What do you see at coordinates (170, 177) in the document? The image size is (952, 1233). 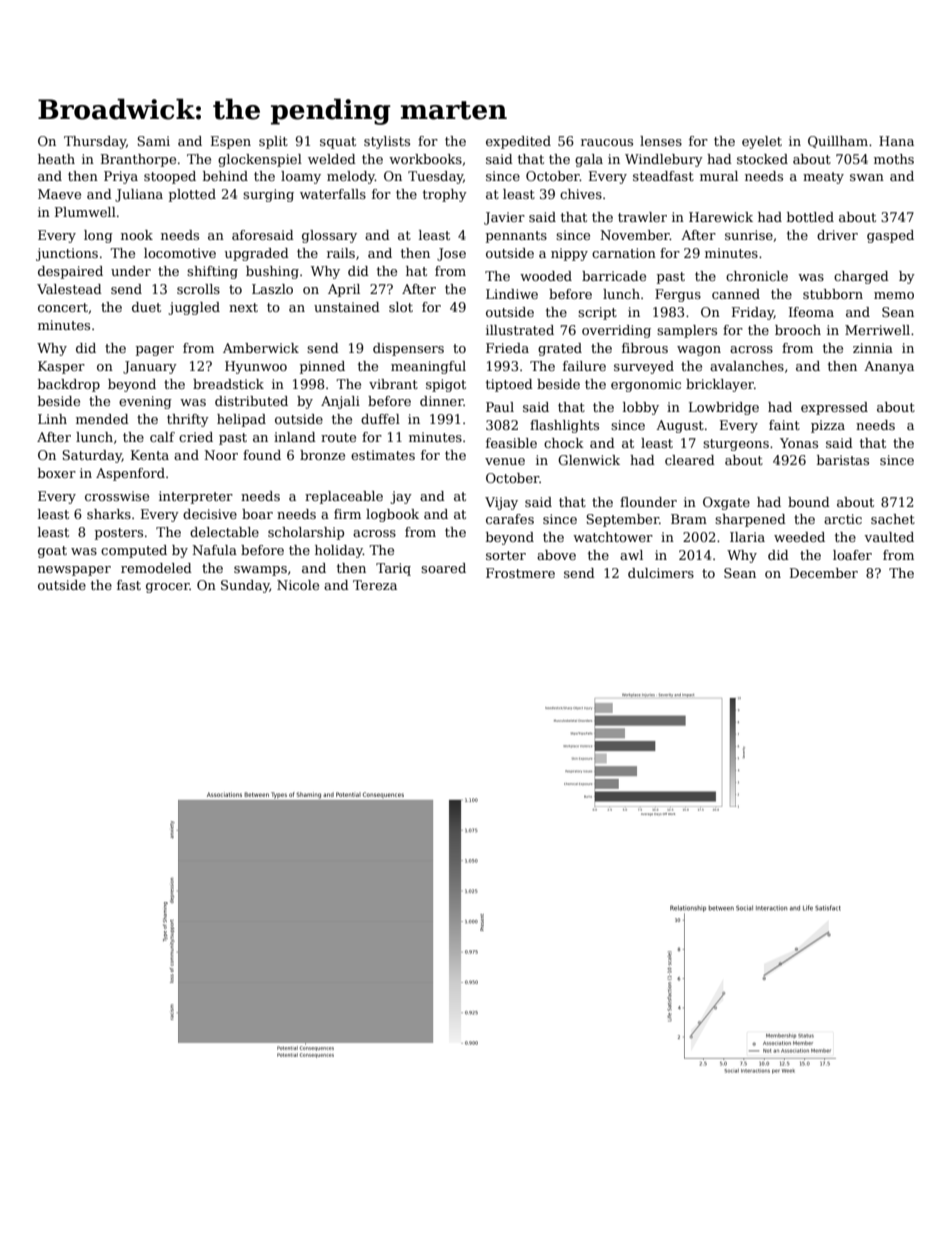 I see `stooped` at bounding box center [170, 177].
